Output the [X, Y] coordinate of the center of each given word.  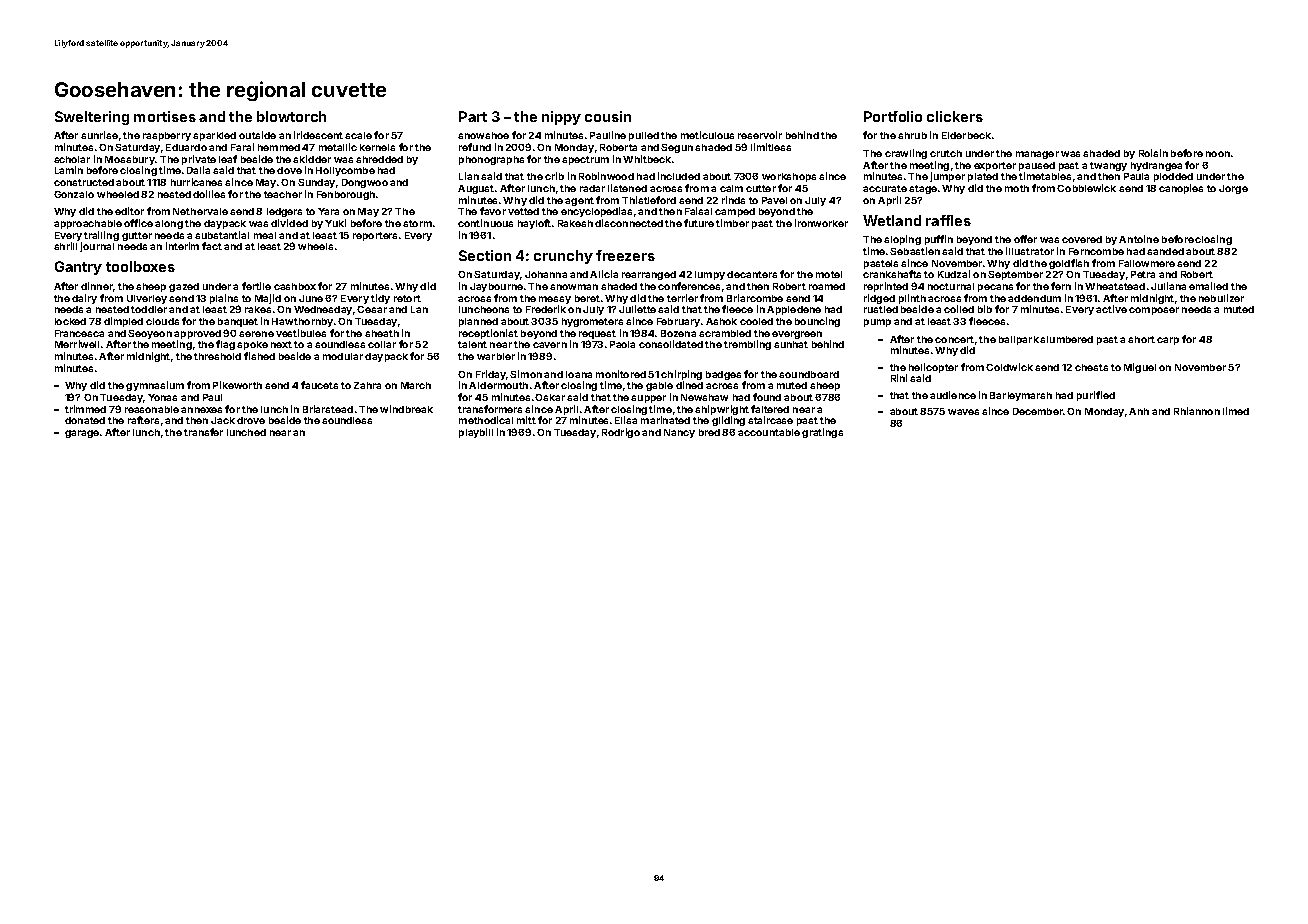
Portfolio [893, 116]
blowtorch [291, 116]
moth [1017, 188]
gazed [184, 287]
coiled [959, 309]
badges [723, 375]
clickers [955, 116]
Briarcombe [755, 298]
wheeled [118, 194]
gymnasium [155, 386]
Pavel [774, 200]
